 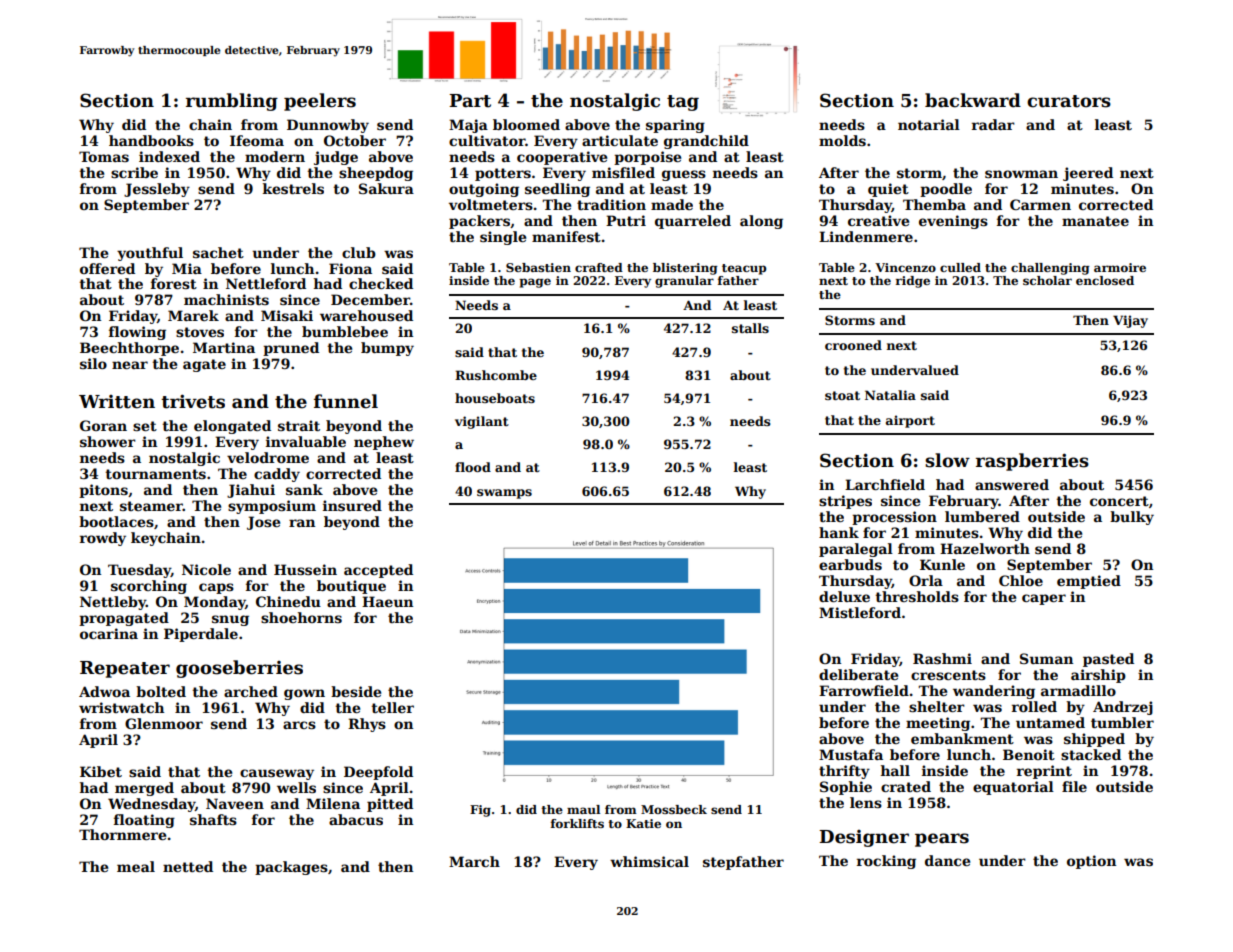 I want to click on Part, so click(x=470, y=101).
